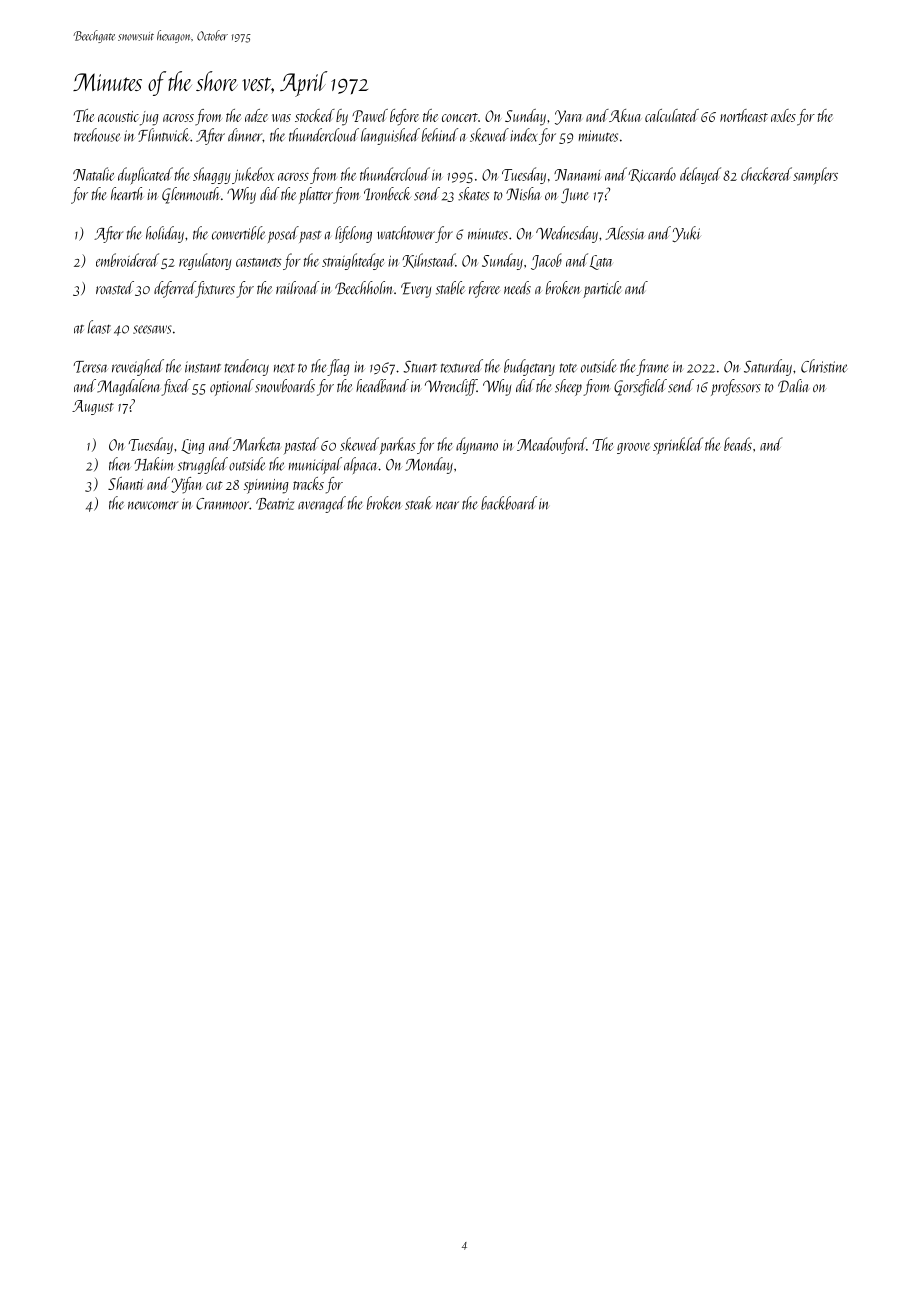  Describe the element at coordinates (153, 505) in the document. I see `newcomer` at that location.
